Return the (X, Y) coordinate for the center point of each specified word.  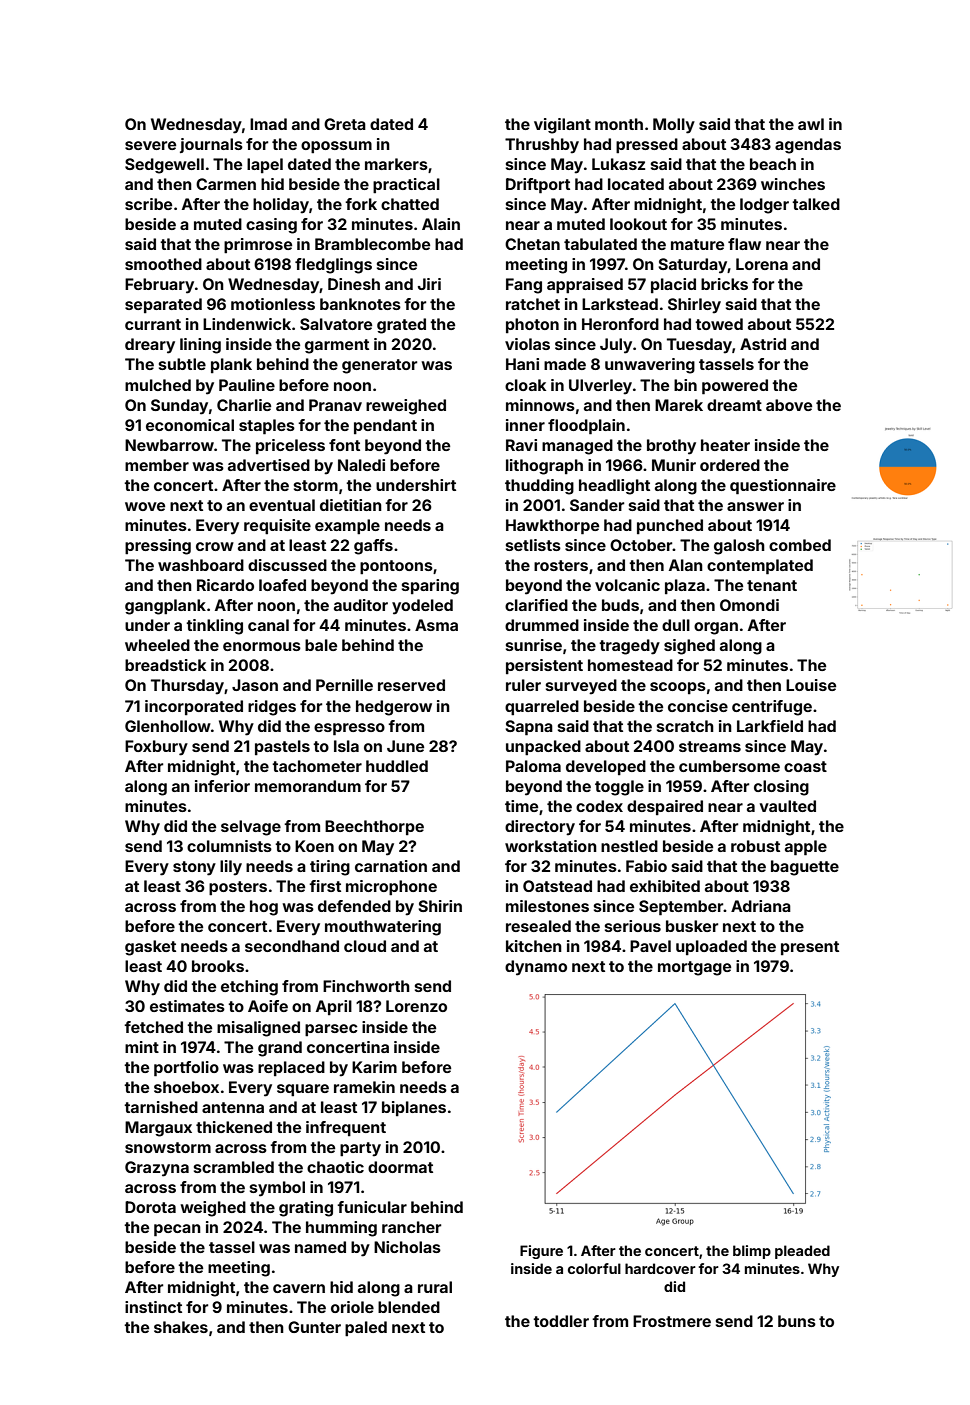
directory (540, 828)
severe (150, 145)
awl (811, 124)
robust (755, 846)
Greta (345, 124)
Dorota (150, 1207)
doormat (400, 1167)
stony (194, 868)
